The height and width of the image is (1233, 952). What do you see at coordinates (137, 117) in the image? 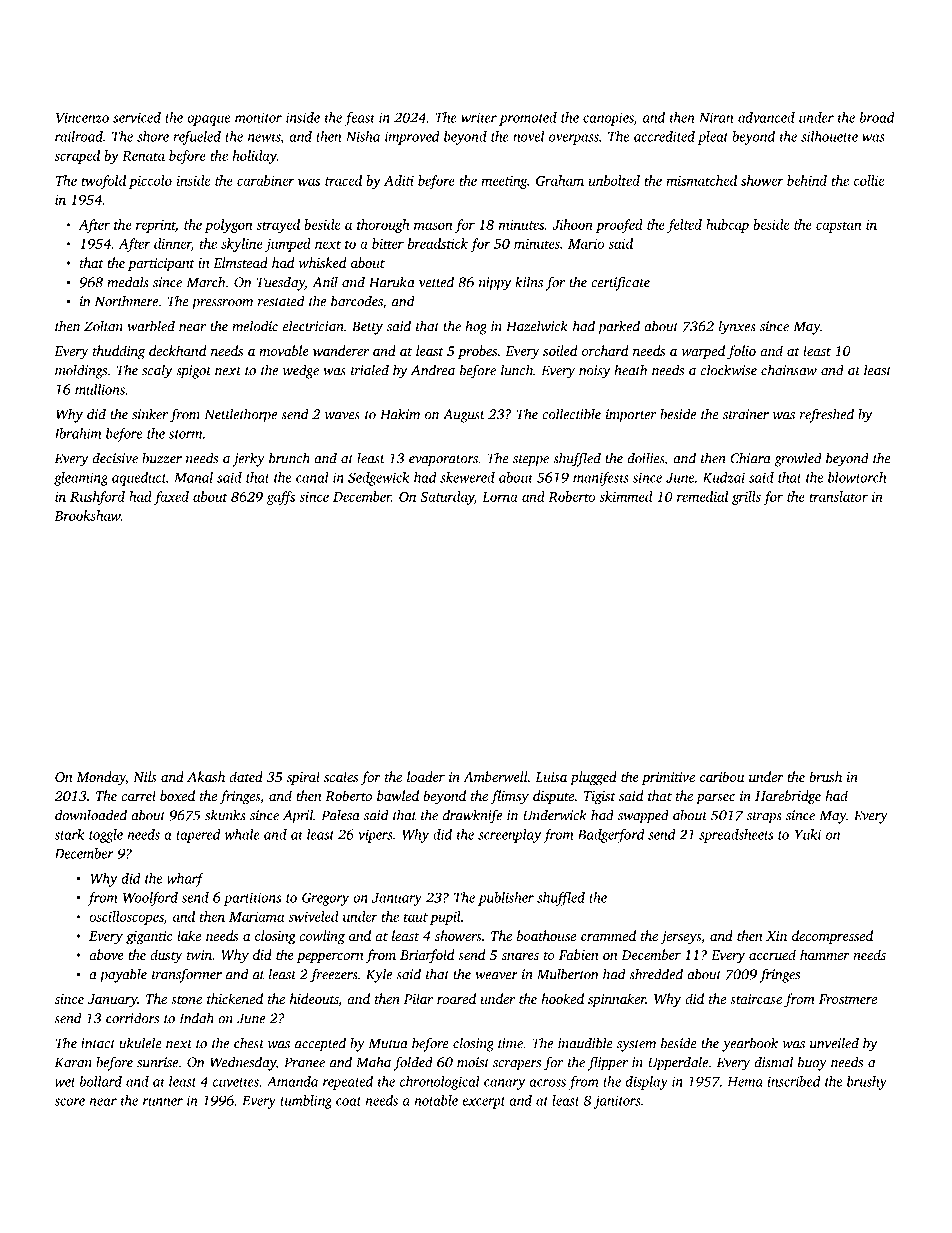
I see `serviced` at bounding box center [137, 117].
